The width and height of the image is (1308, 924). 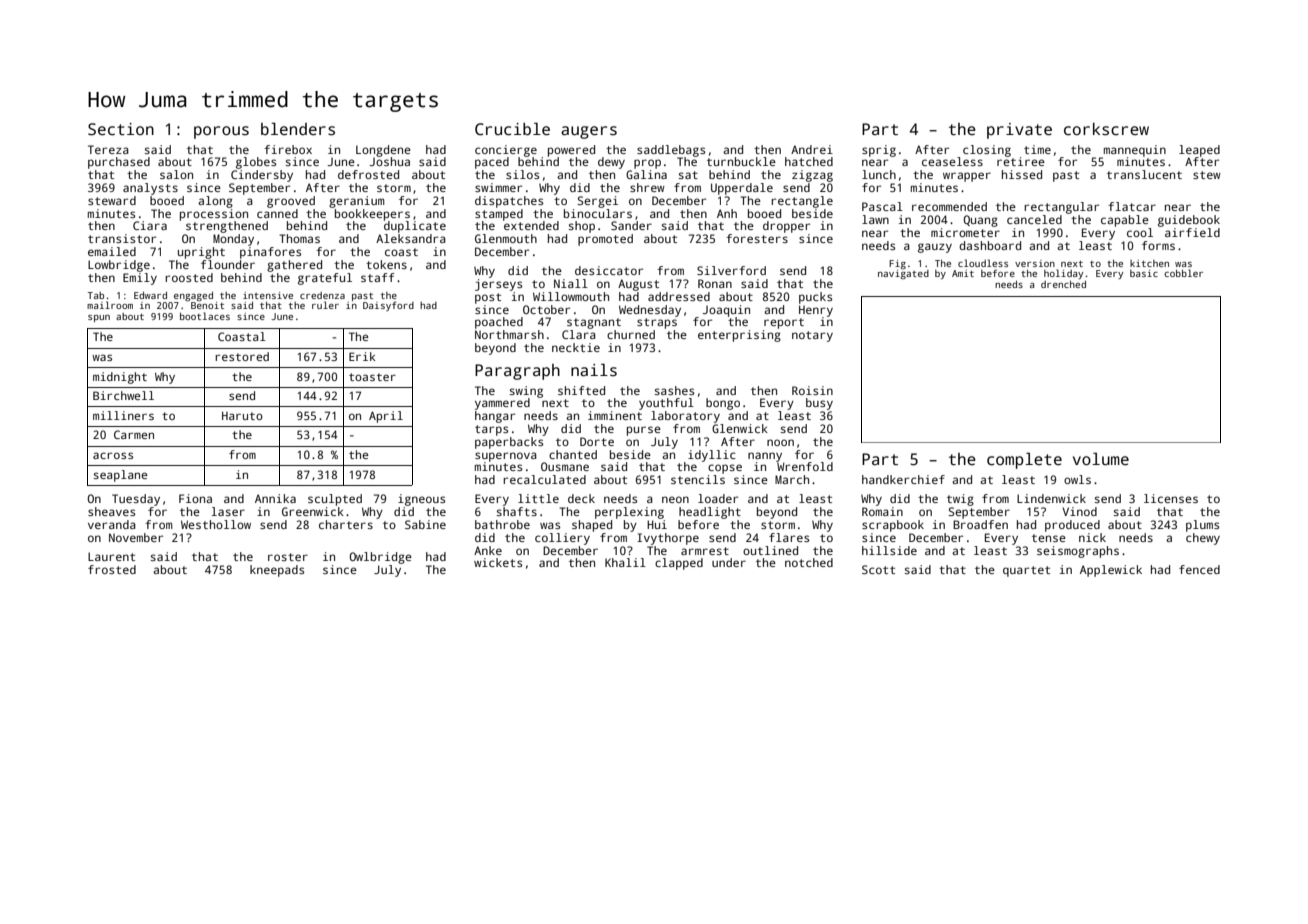 What do you see at coordinates (903, 479) in the image?
I see `handkerchief` at bounding box center [903, 479].
